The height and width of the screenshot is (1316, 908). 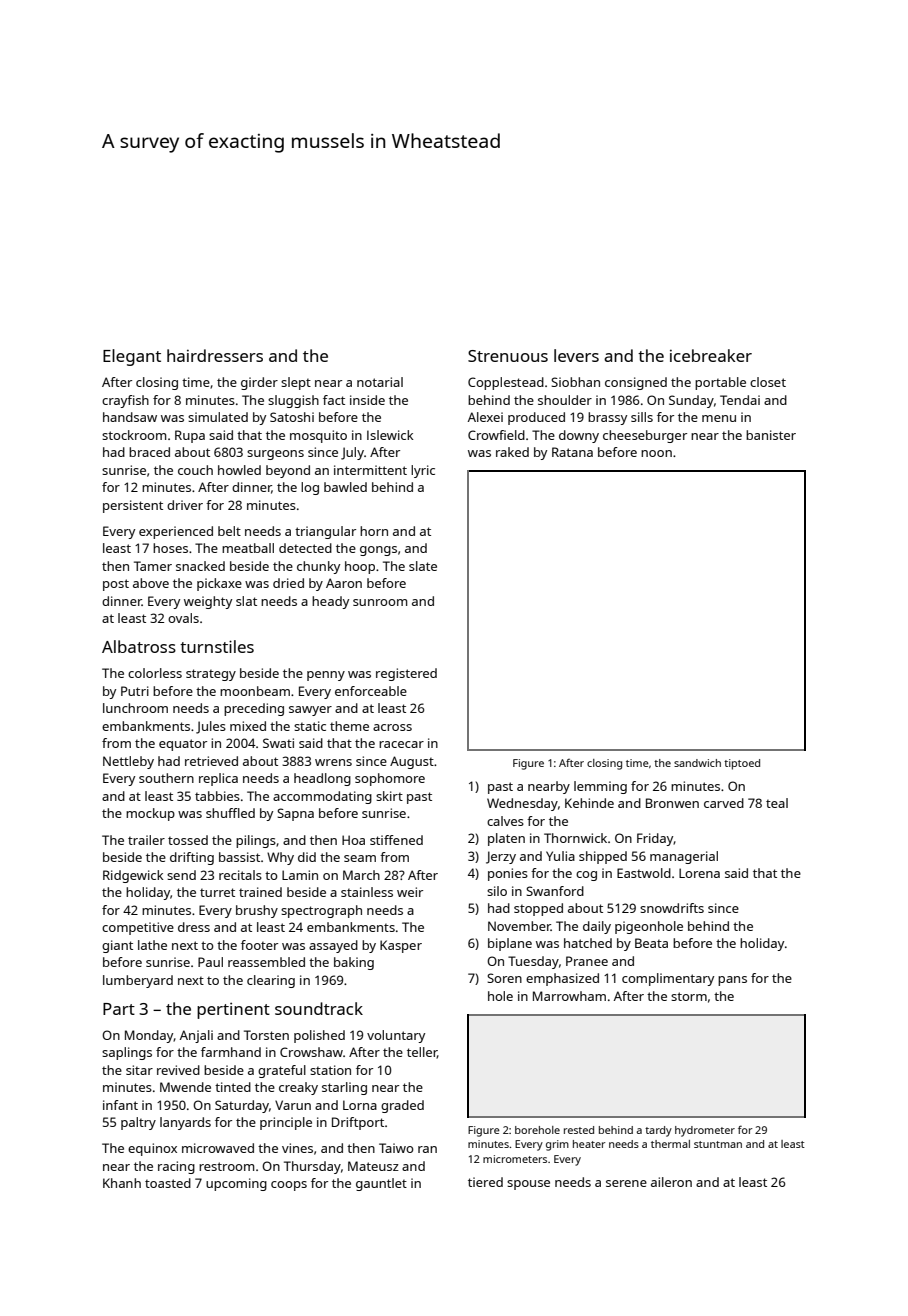 What do you see at coordinates (508, 356) in the screenshot?
I see `Strenuous` at bounding box center [508, 356].
